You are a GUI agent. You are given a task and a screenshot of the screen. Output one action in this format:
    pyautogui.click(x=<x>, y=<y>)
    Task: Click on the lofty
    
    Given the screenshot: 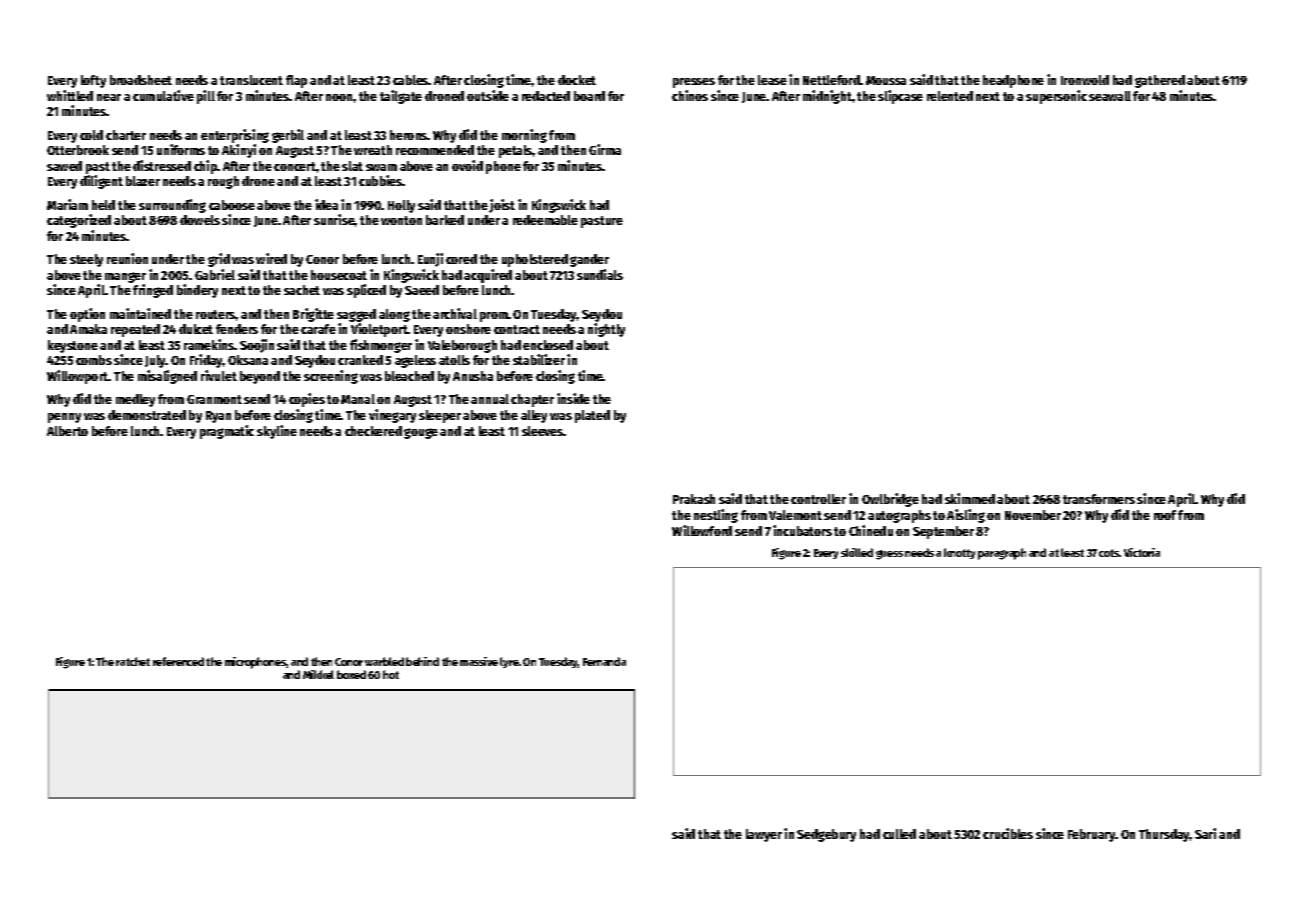 What is the action you would take?
    pyautogui.click(x=93, y=81)
